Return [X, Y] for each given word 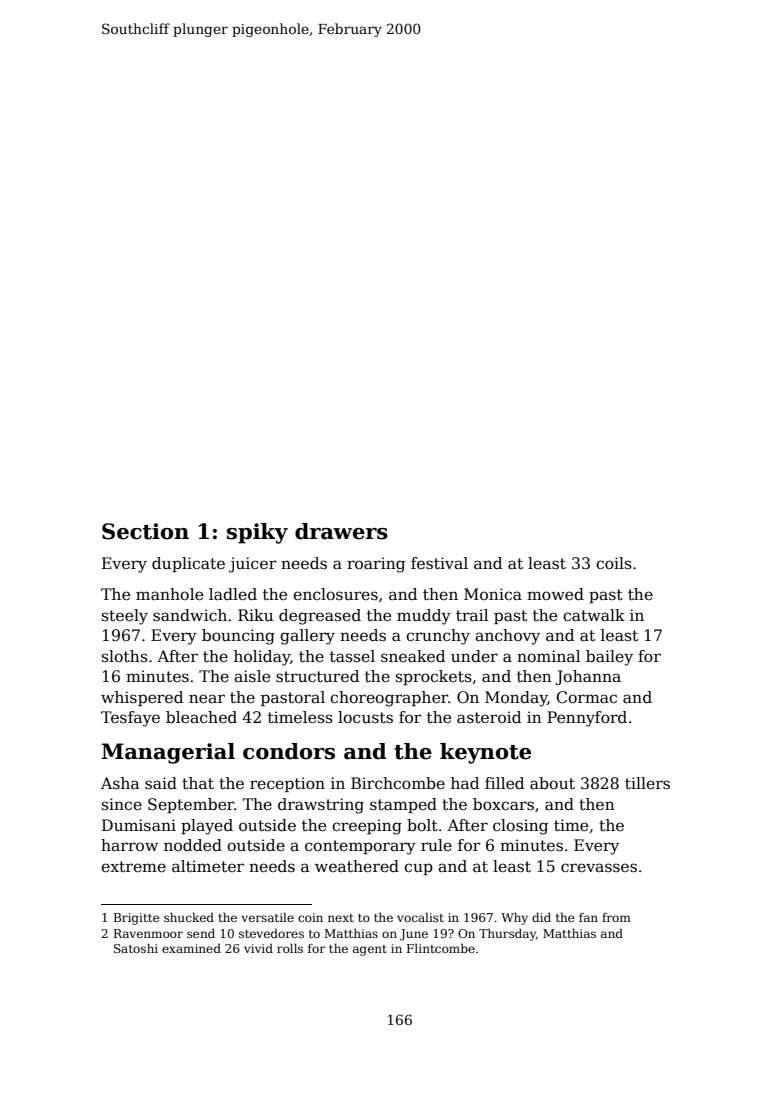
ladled [233, 594]
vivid [258, 948]
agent [370, 950]
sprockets [434, 677]
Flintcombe [441, 948]
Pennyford [587, 719]
